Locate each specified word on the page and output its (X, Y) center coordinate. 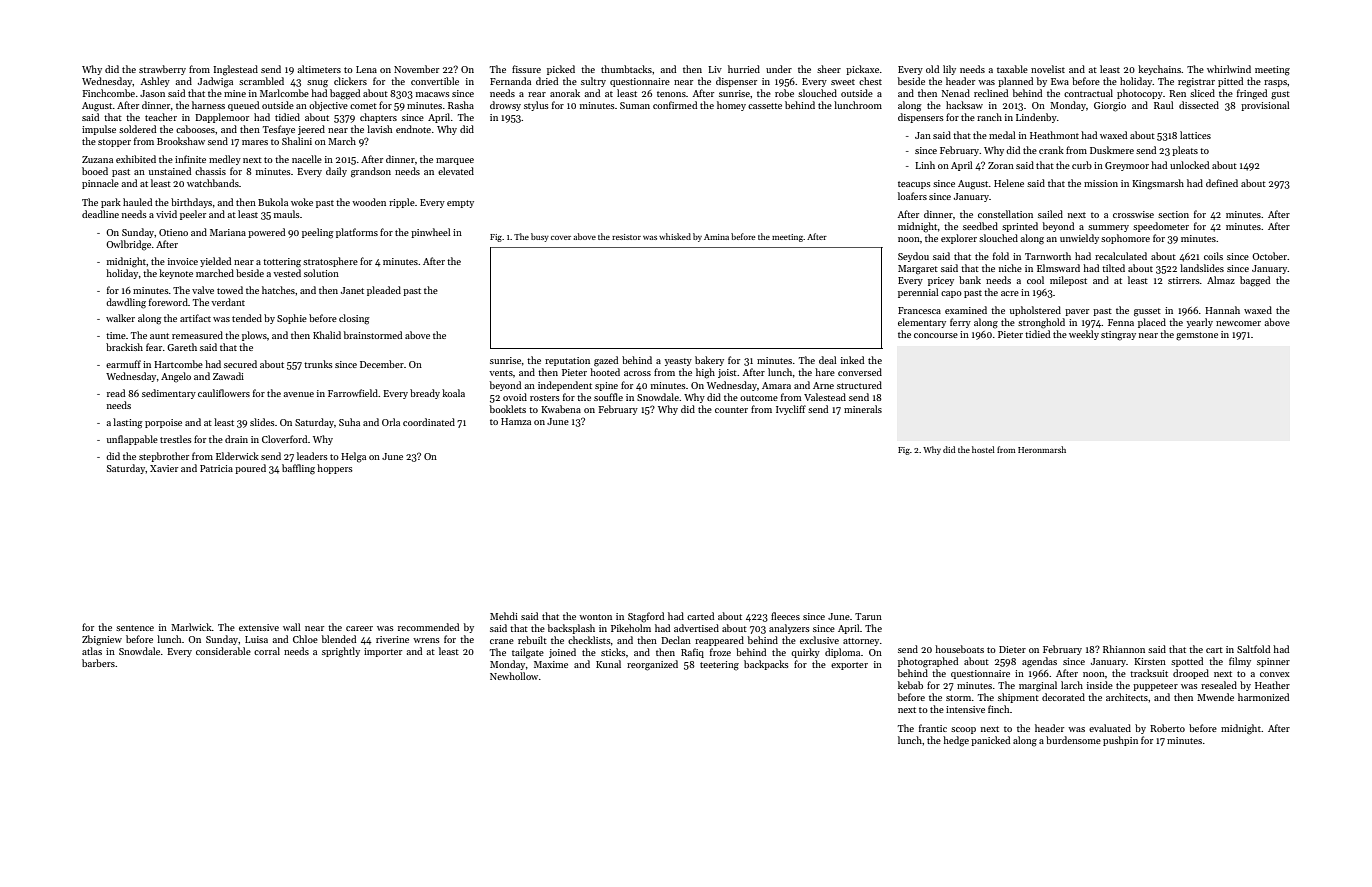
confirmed (675, 105)
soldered (137, 129)
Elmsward (1058, 268)
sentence (135, 628)
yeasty (678, 362)
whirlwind (1229, 69)
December (382, 364)
